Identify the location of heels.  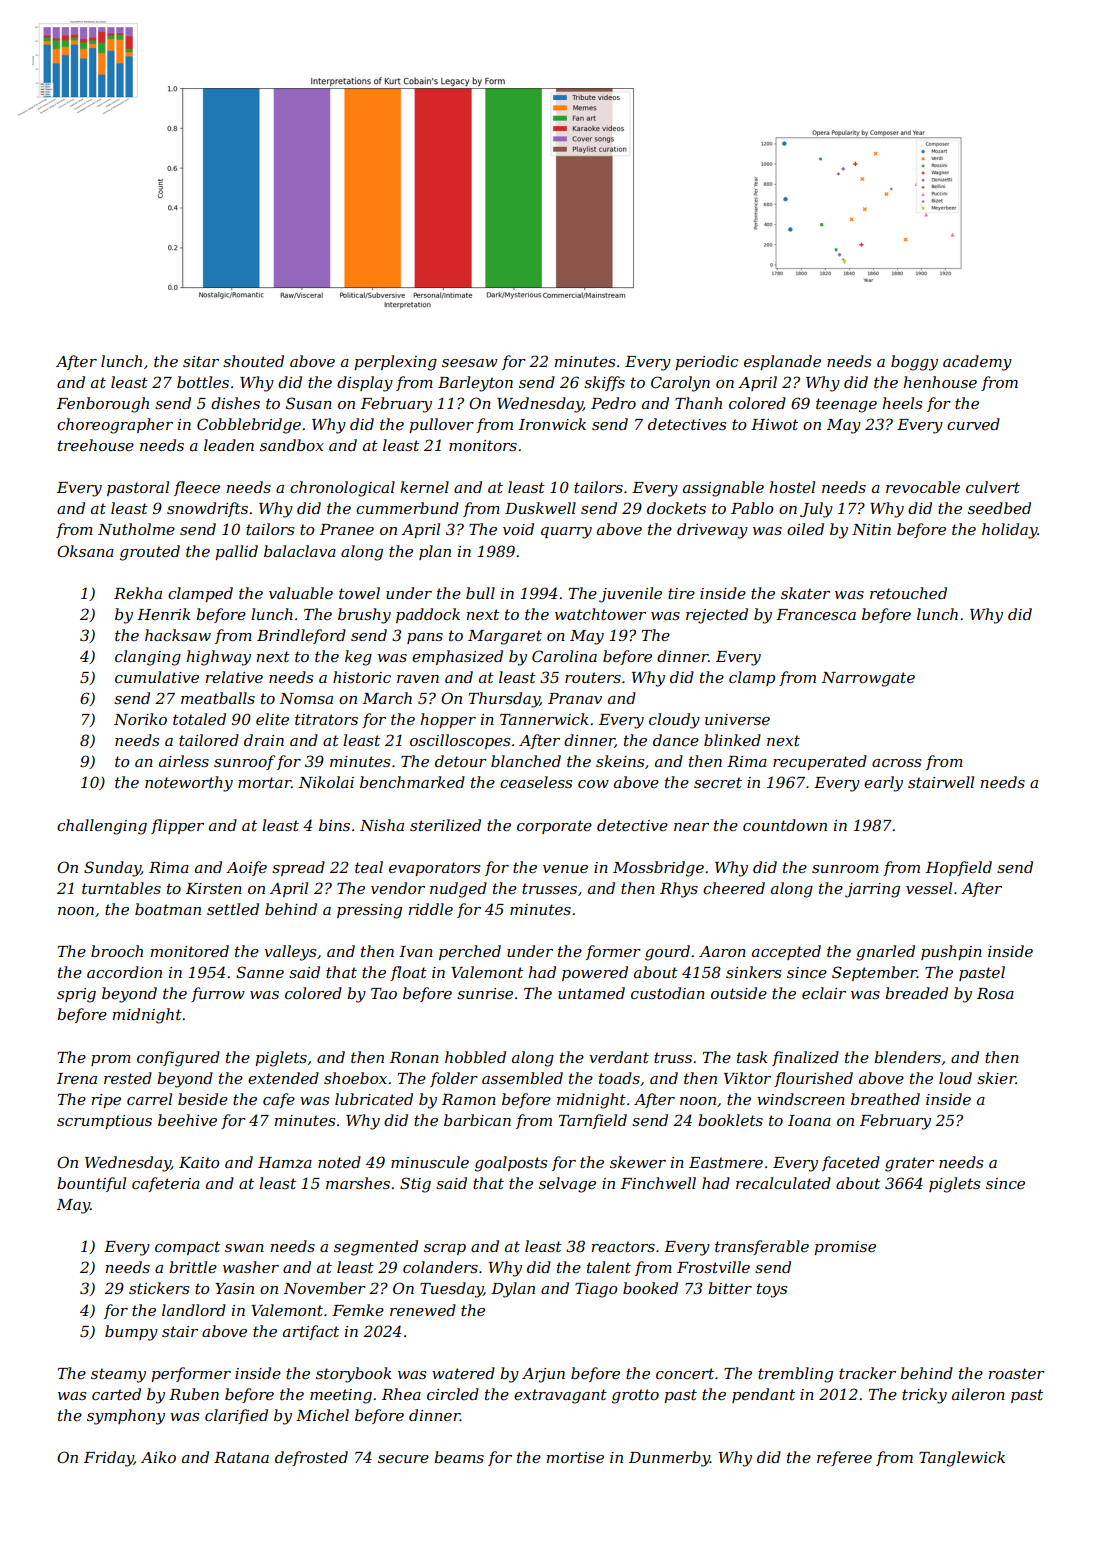
(902, 403).
